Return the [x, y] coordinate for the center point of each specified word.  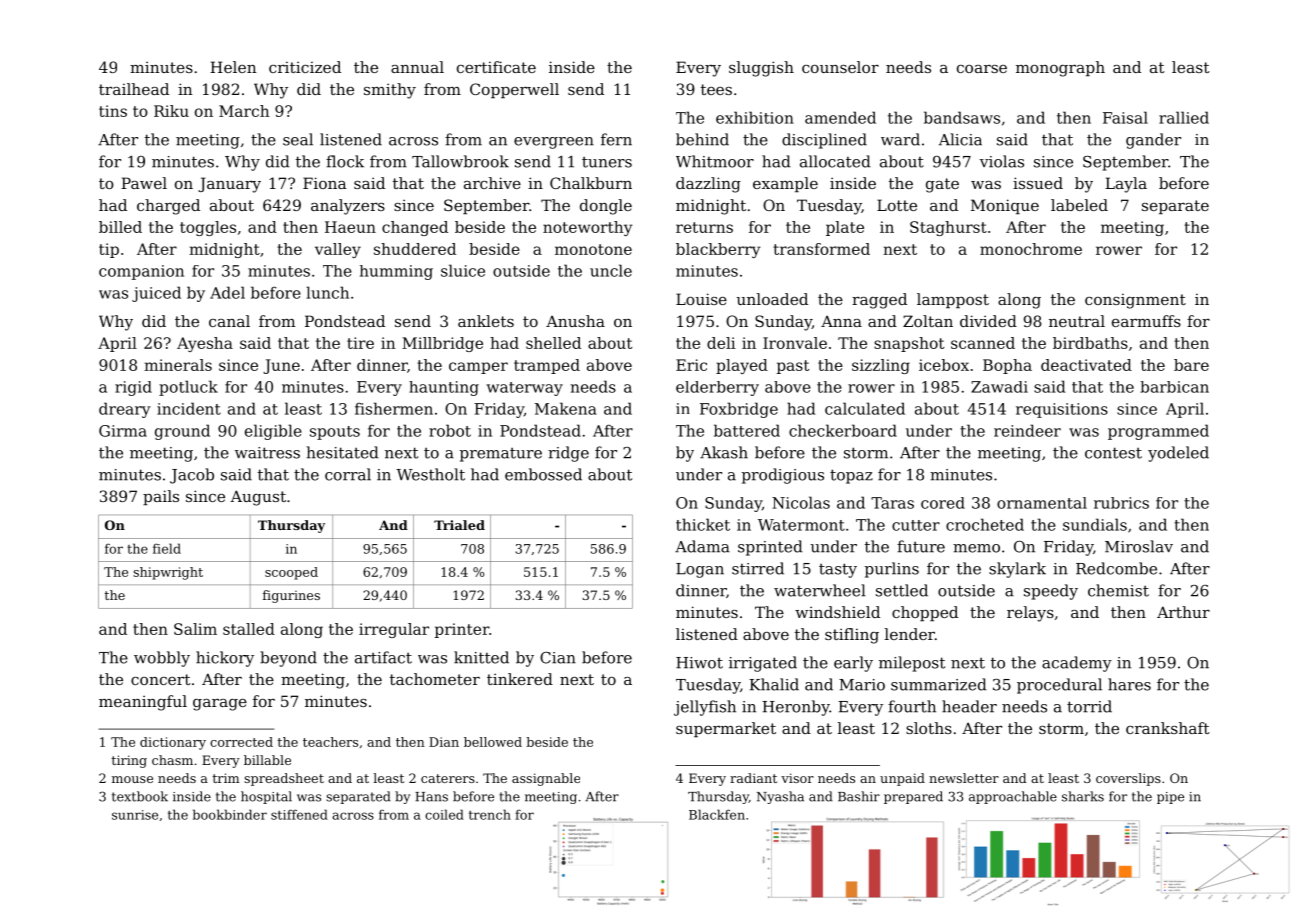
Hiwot [699, 663]
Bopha [1007, 366]
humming [396, 272]
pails [161, 497]
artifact [383, 657]
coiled [444, 814]
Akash [724, 452]
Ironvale [795, 343]
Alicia [960, 139]
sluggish [761, 69]
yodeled [1178, 454]
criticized [305, 67]
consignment [1135, 301]
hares [1129, 684]
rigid [133, 388]
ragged [879, 301]
